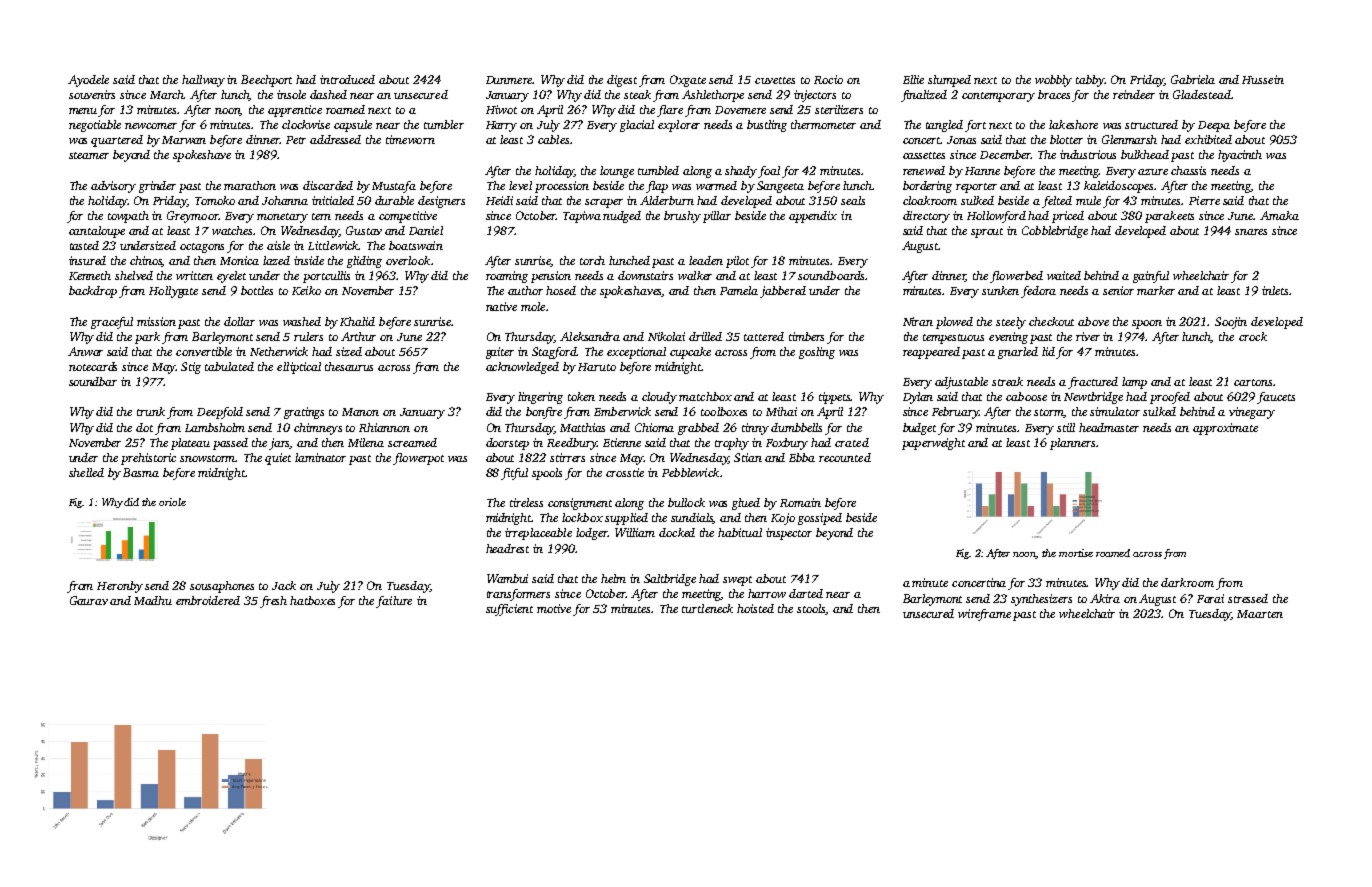 The height and width of the document is (887, 1372). Describe the element at coordinates (554, 608) in the document. I see `motive` at that location.
